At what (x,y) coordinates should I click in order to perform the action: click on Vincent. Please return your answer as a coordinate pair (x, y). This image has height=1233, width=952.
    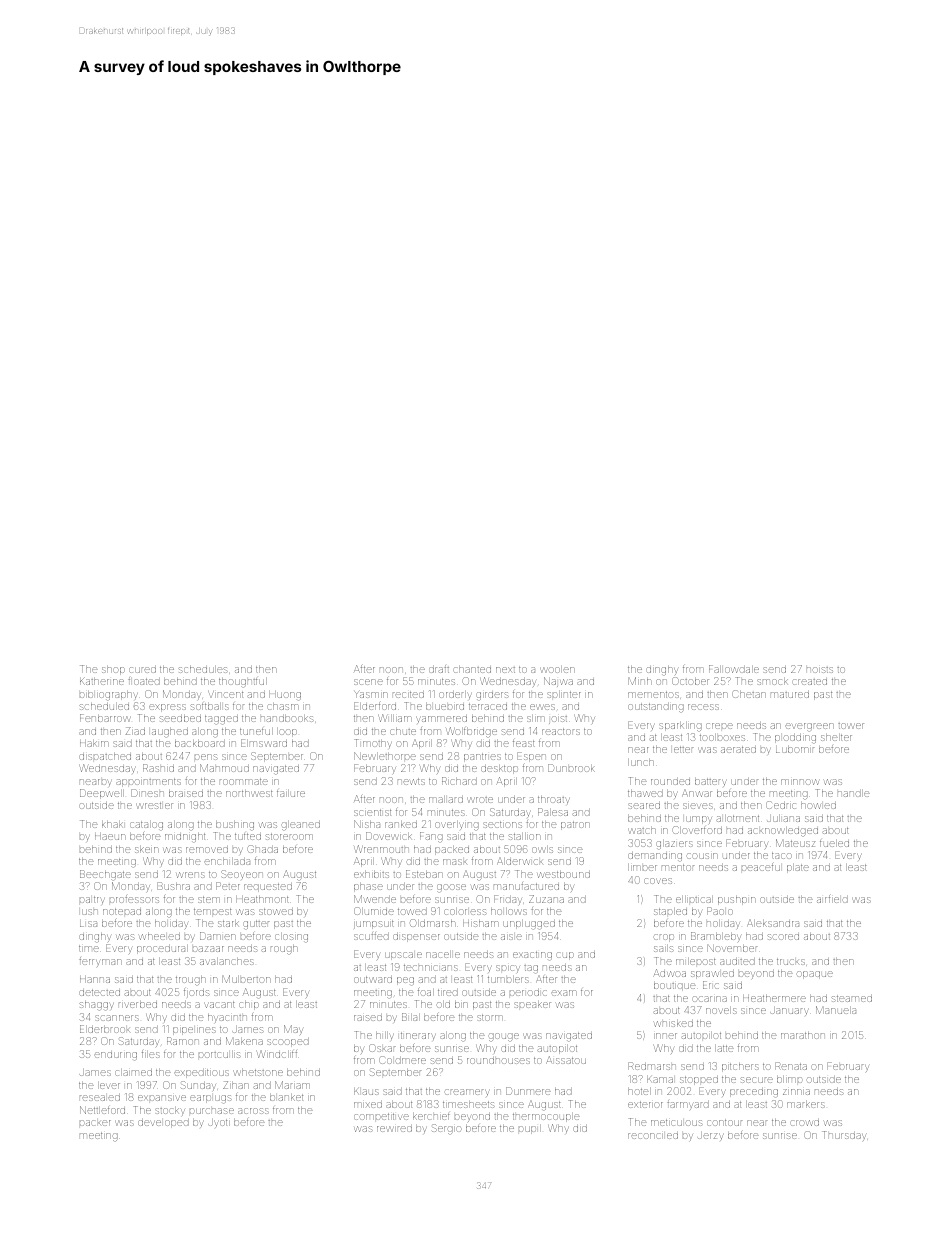
    Looking at the image, I should click on (225, 694).
